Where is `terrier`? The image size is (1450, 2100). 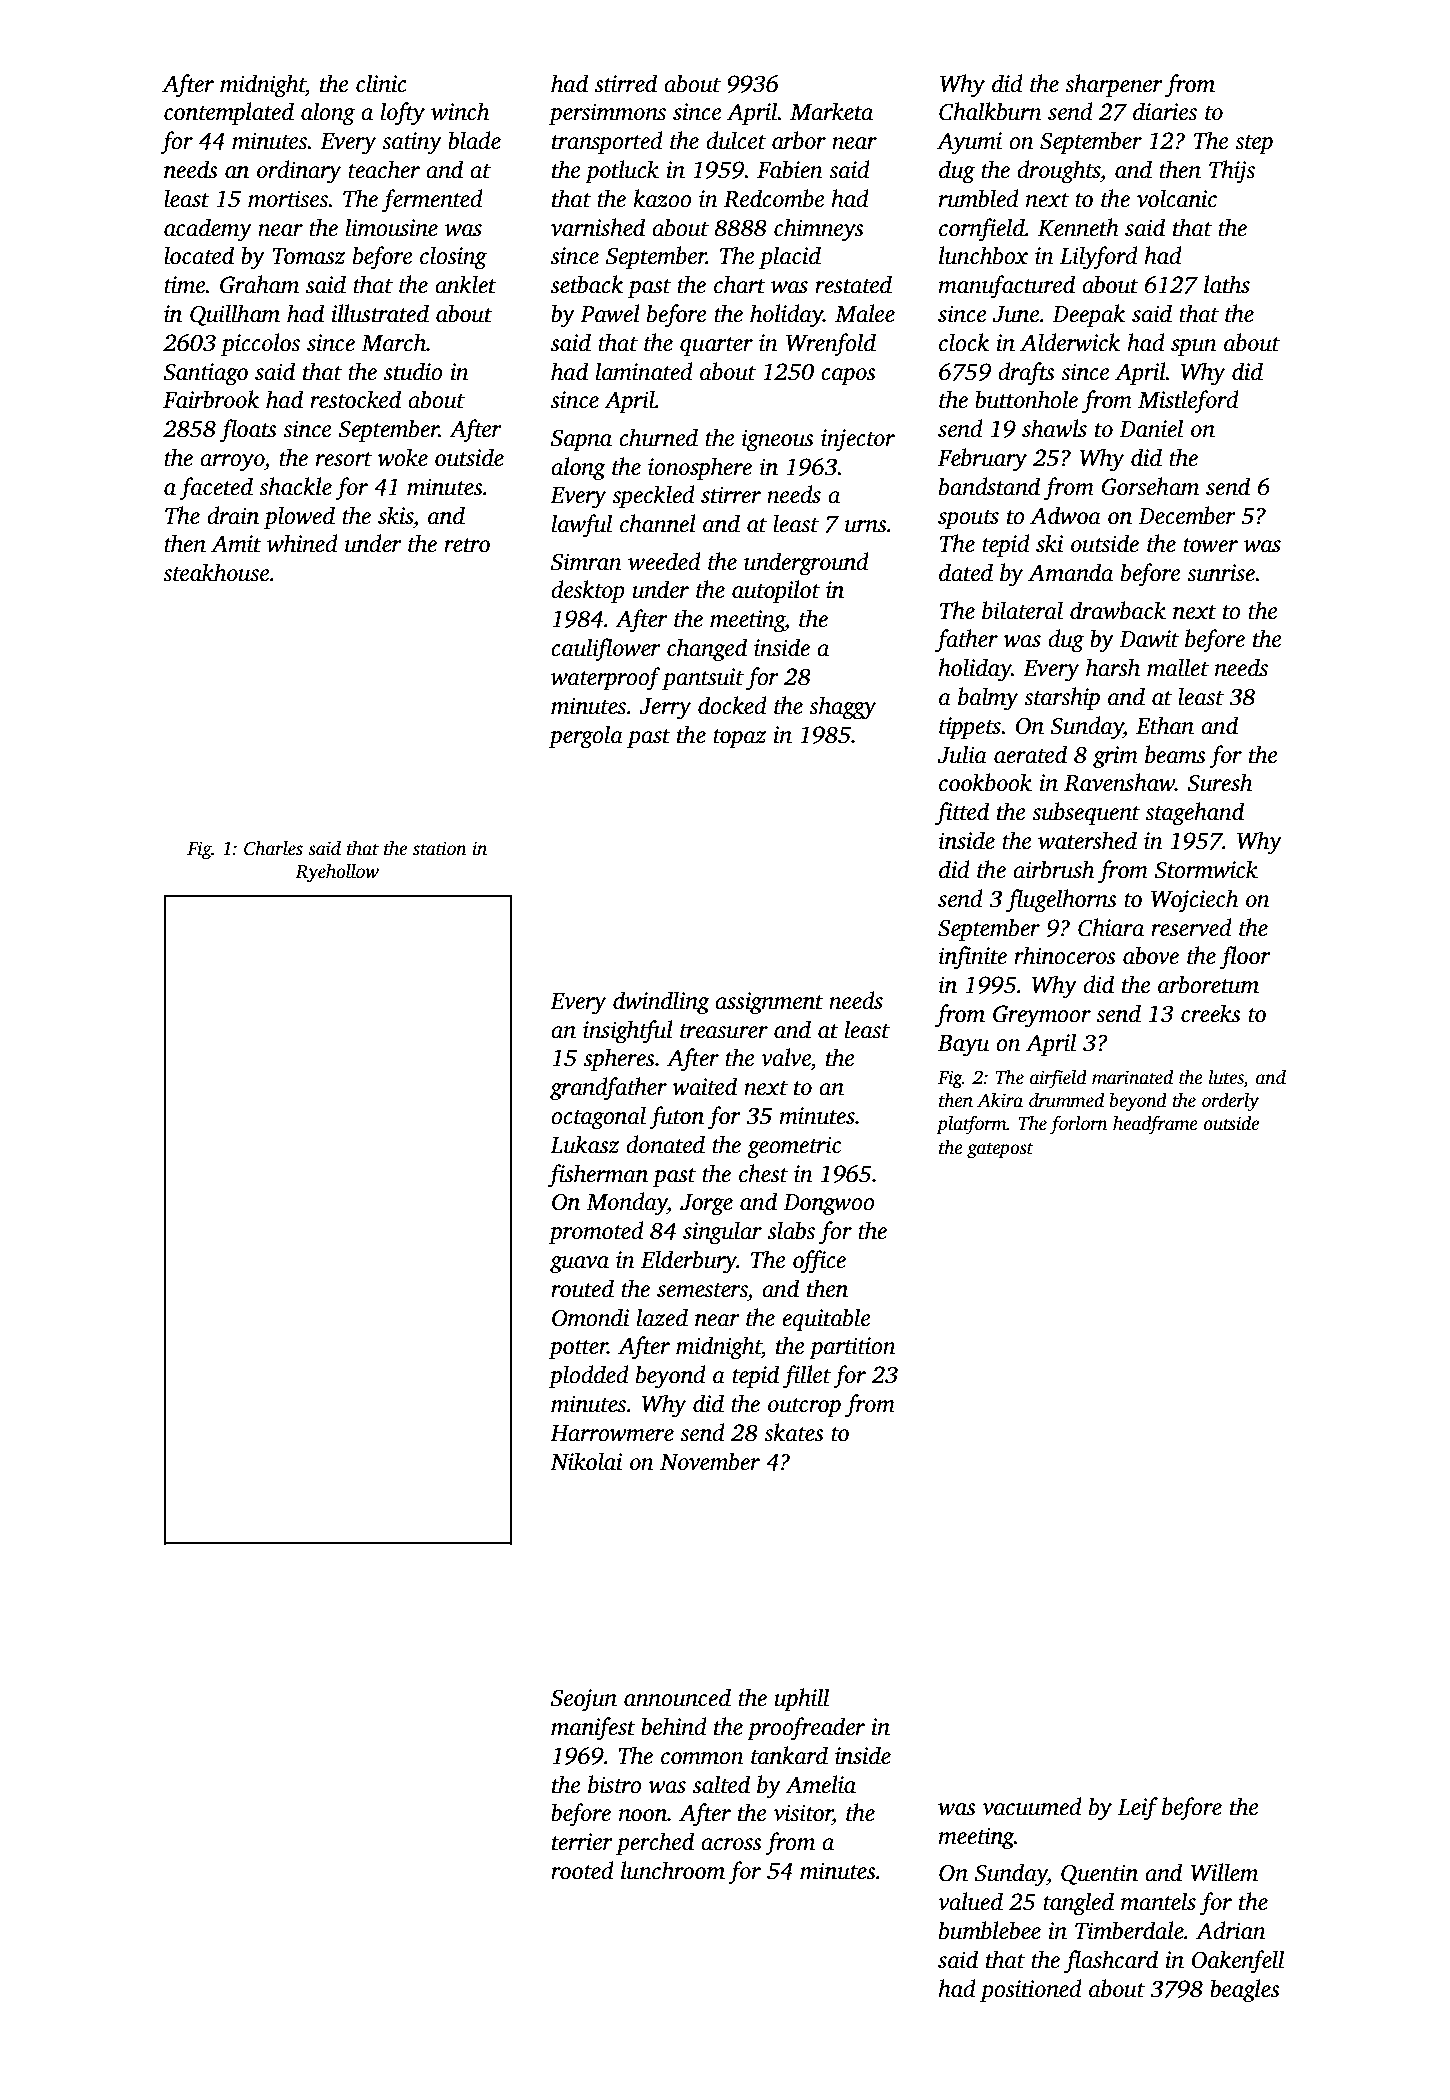
terrier is located at coordinates (582, 1842).
